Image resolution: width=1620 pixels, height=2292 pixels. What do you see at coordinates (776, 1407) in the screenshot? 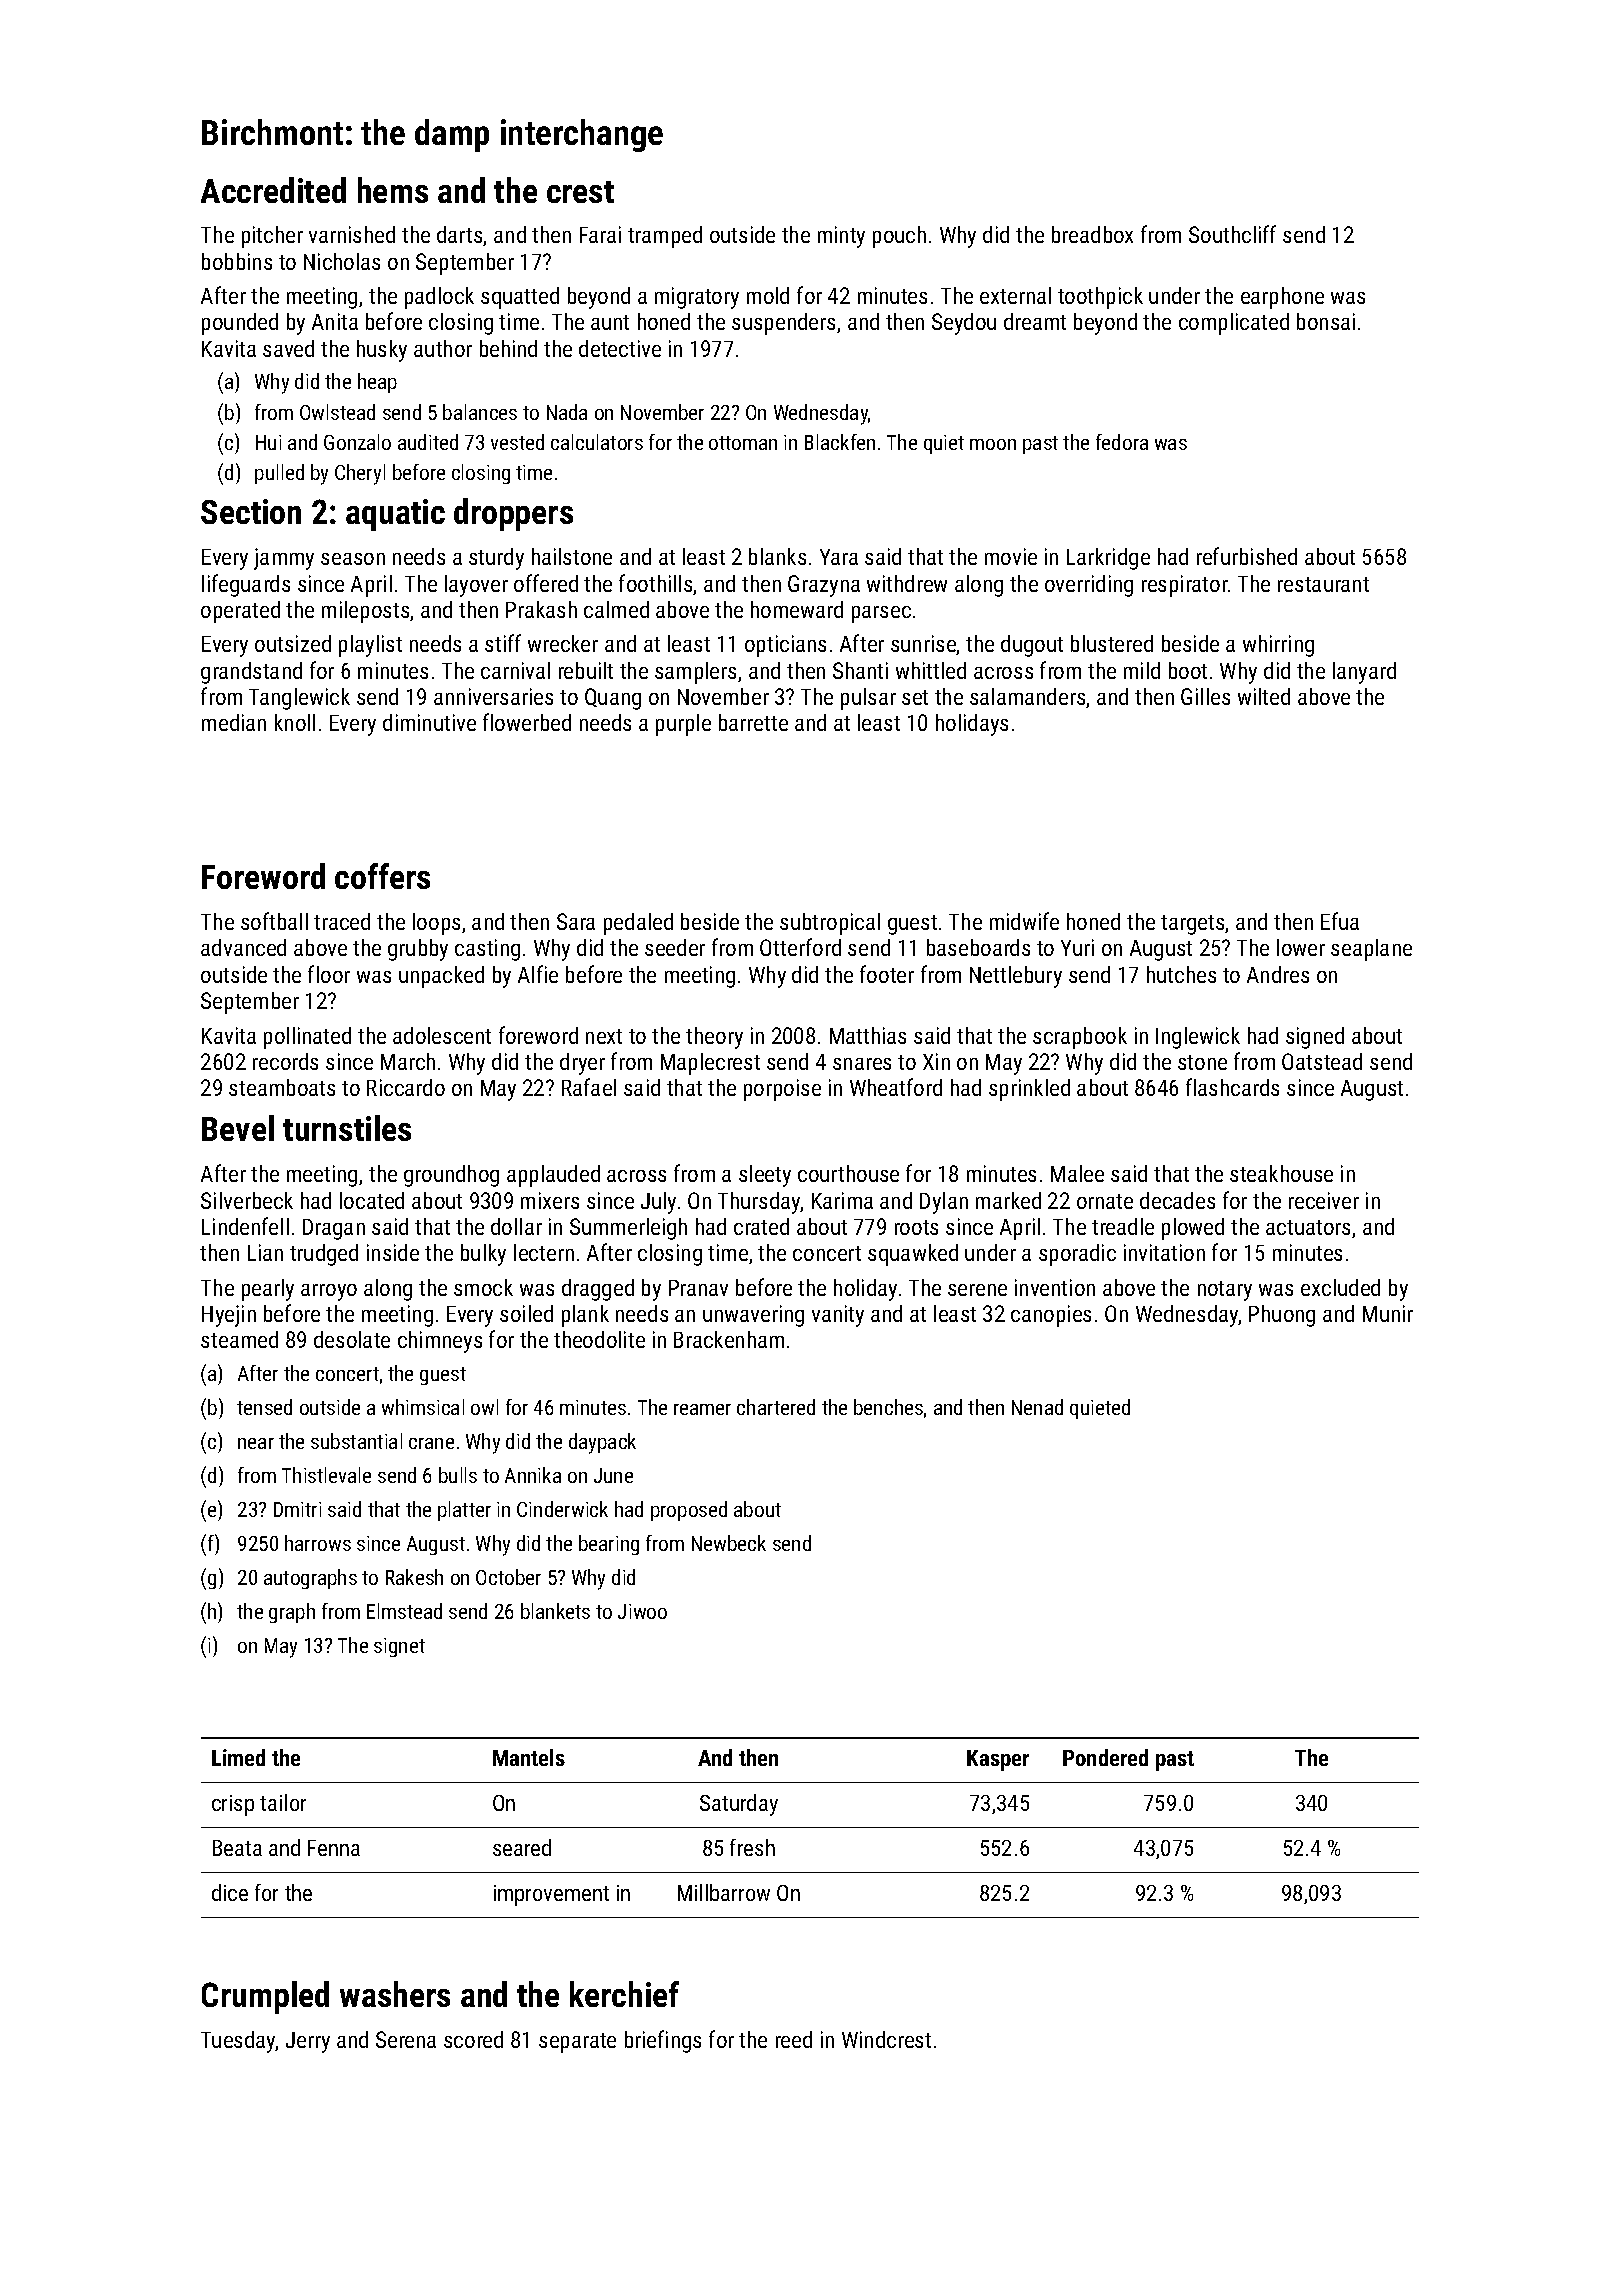
I see `chartered` at bounding box center [776, 1407].
